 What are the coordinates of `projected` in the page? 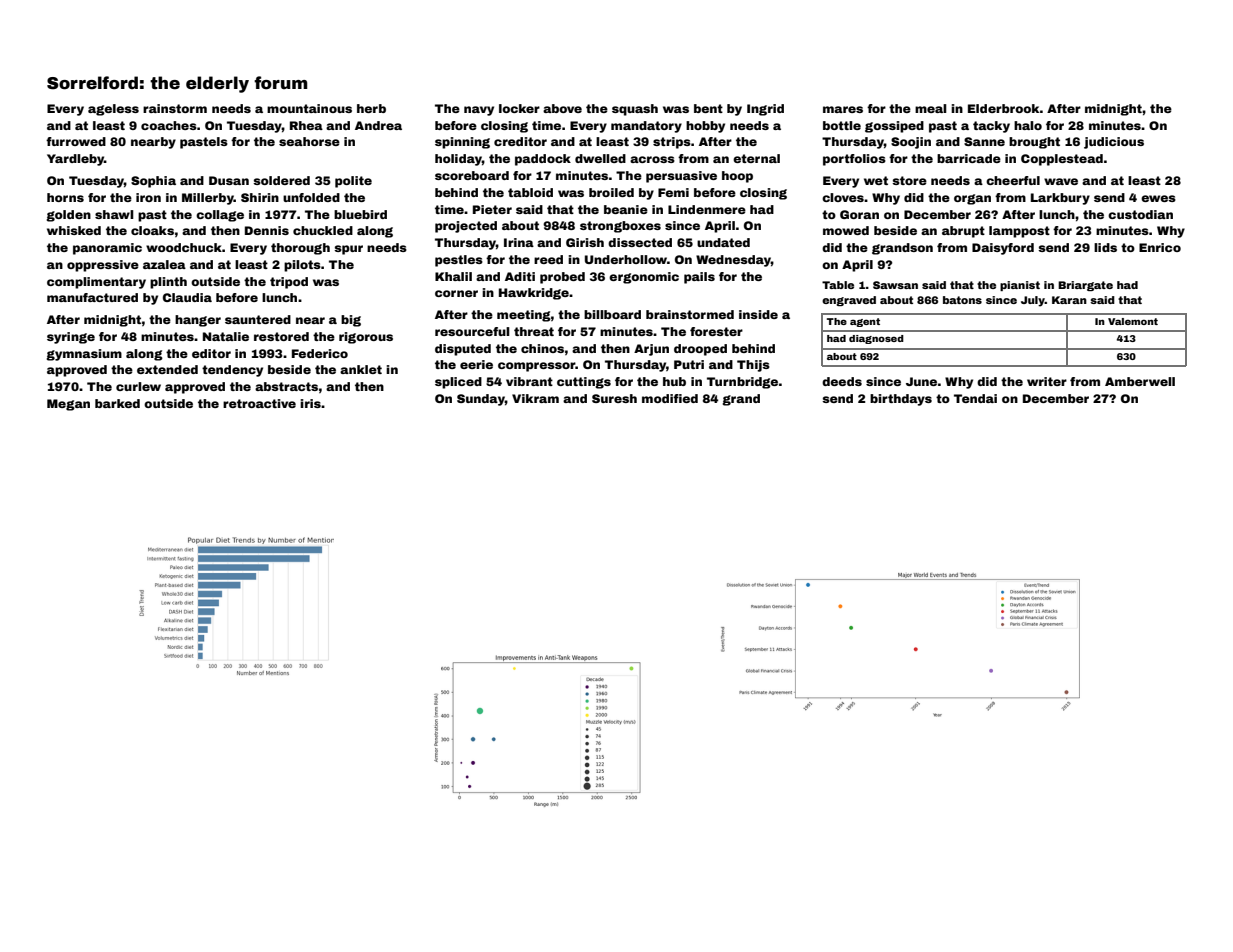 It's located at (466, 227).
